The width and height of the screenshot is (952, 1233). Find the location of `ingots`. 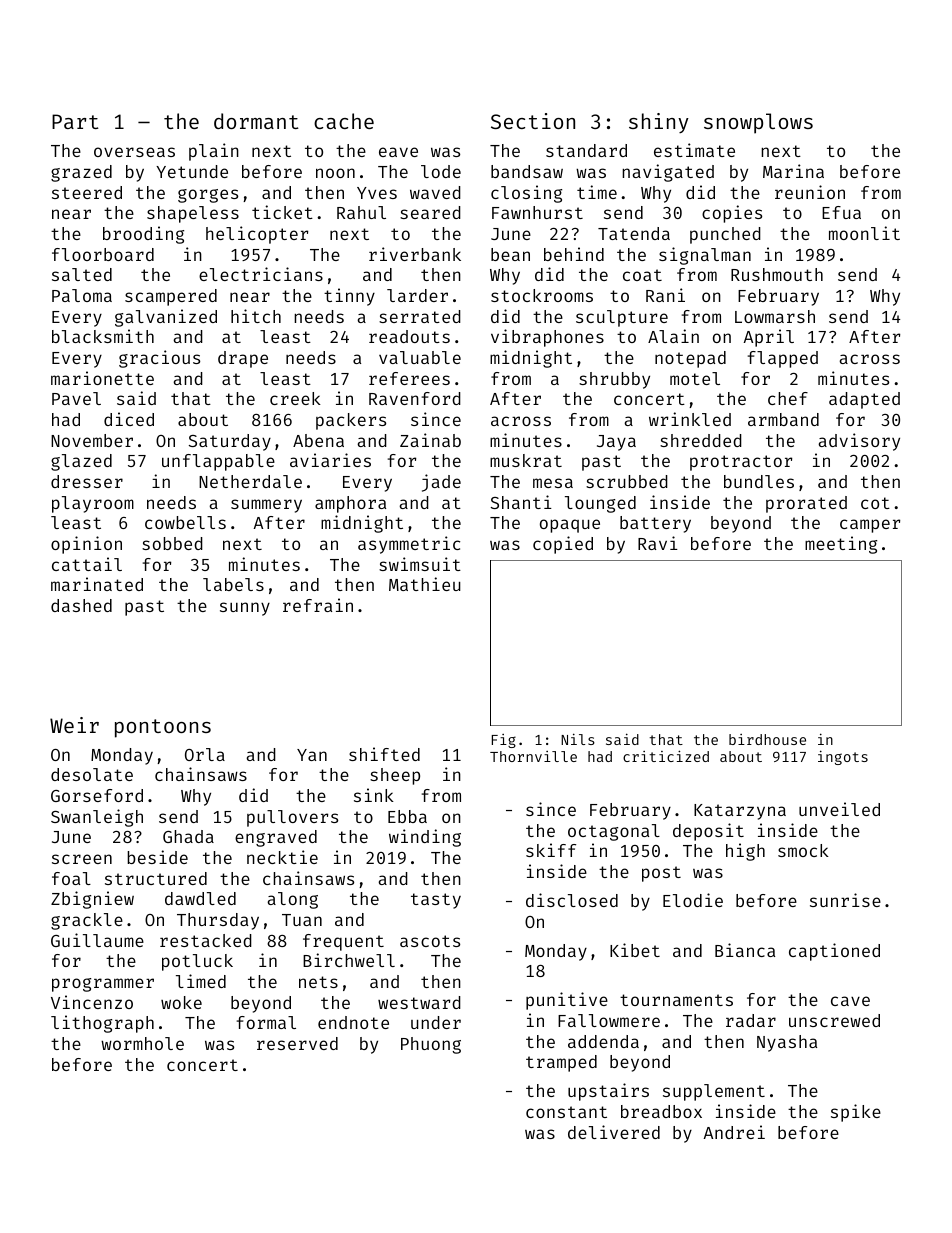

ingots is located at coordinates (843, 757).
